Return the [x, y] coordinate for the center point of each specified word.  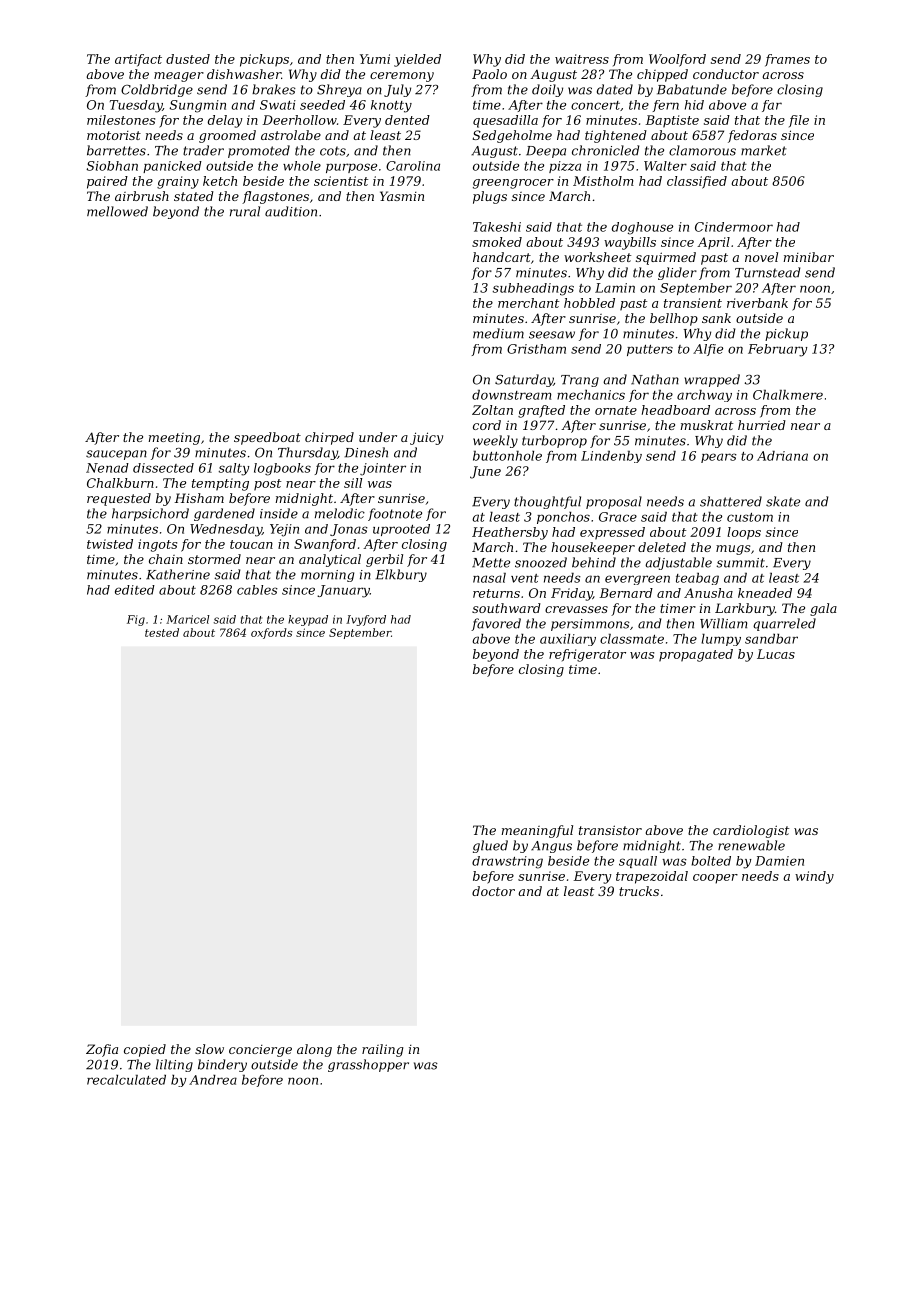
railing [382, 1050]
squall [638, 862]
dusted [188, 59]
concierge [260, 1051]
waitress [582, 59]
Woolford [677, 60]
